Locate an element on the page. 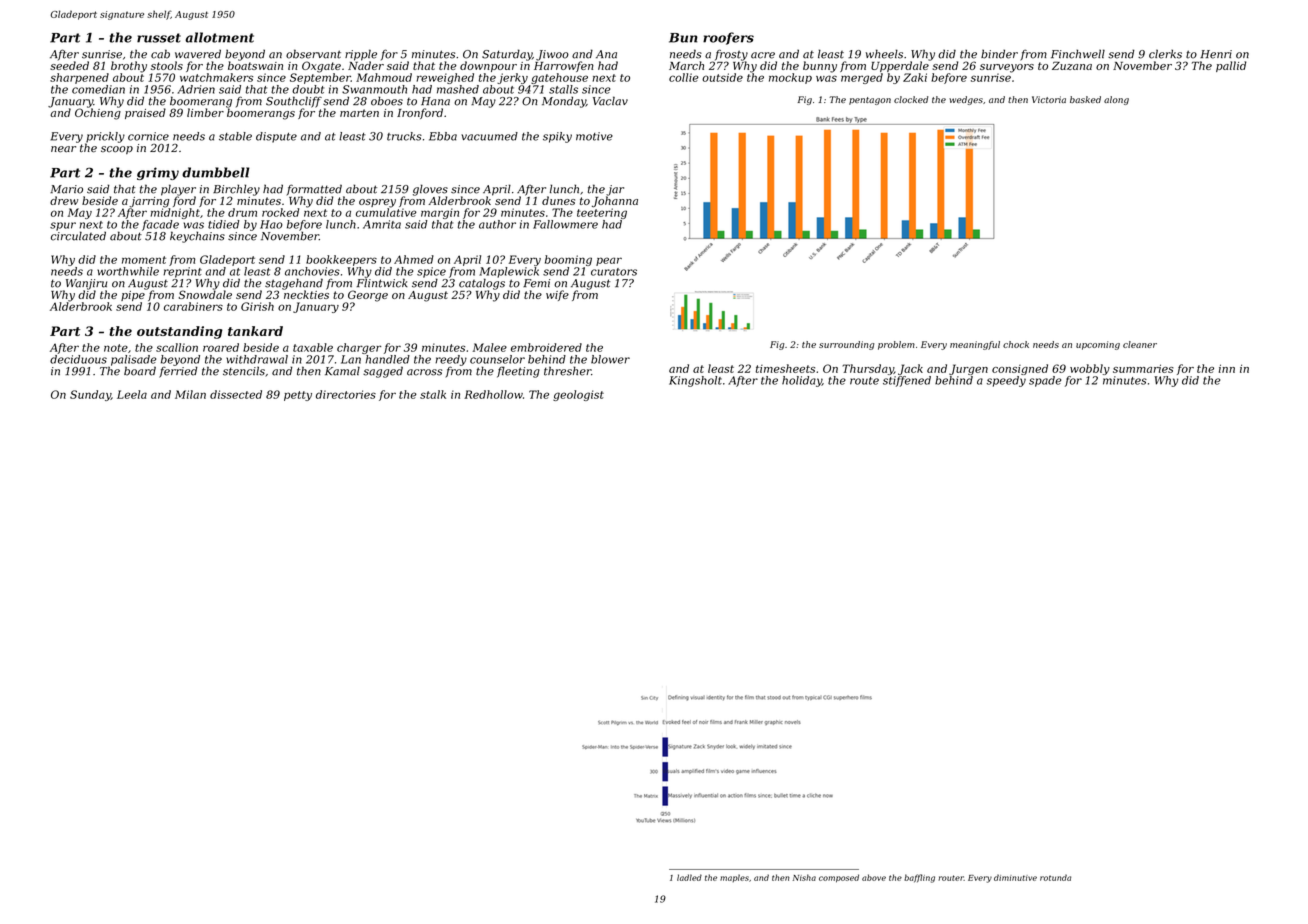  Milan is located at coordinates (190, 394).
